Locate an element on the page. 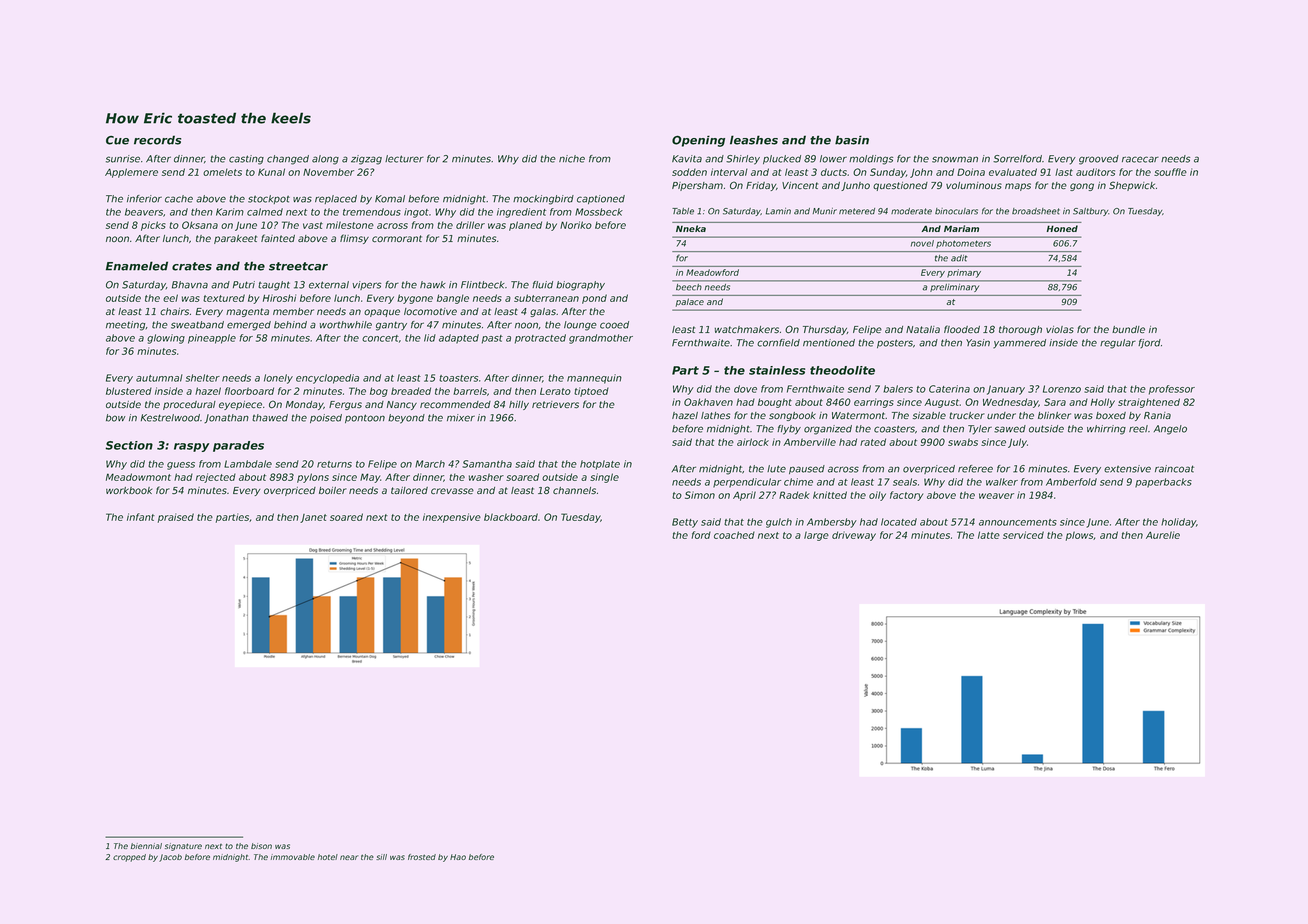 The image size is (1308, 924). biennial is located at coordinates (146, 846).
